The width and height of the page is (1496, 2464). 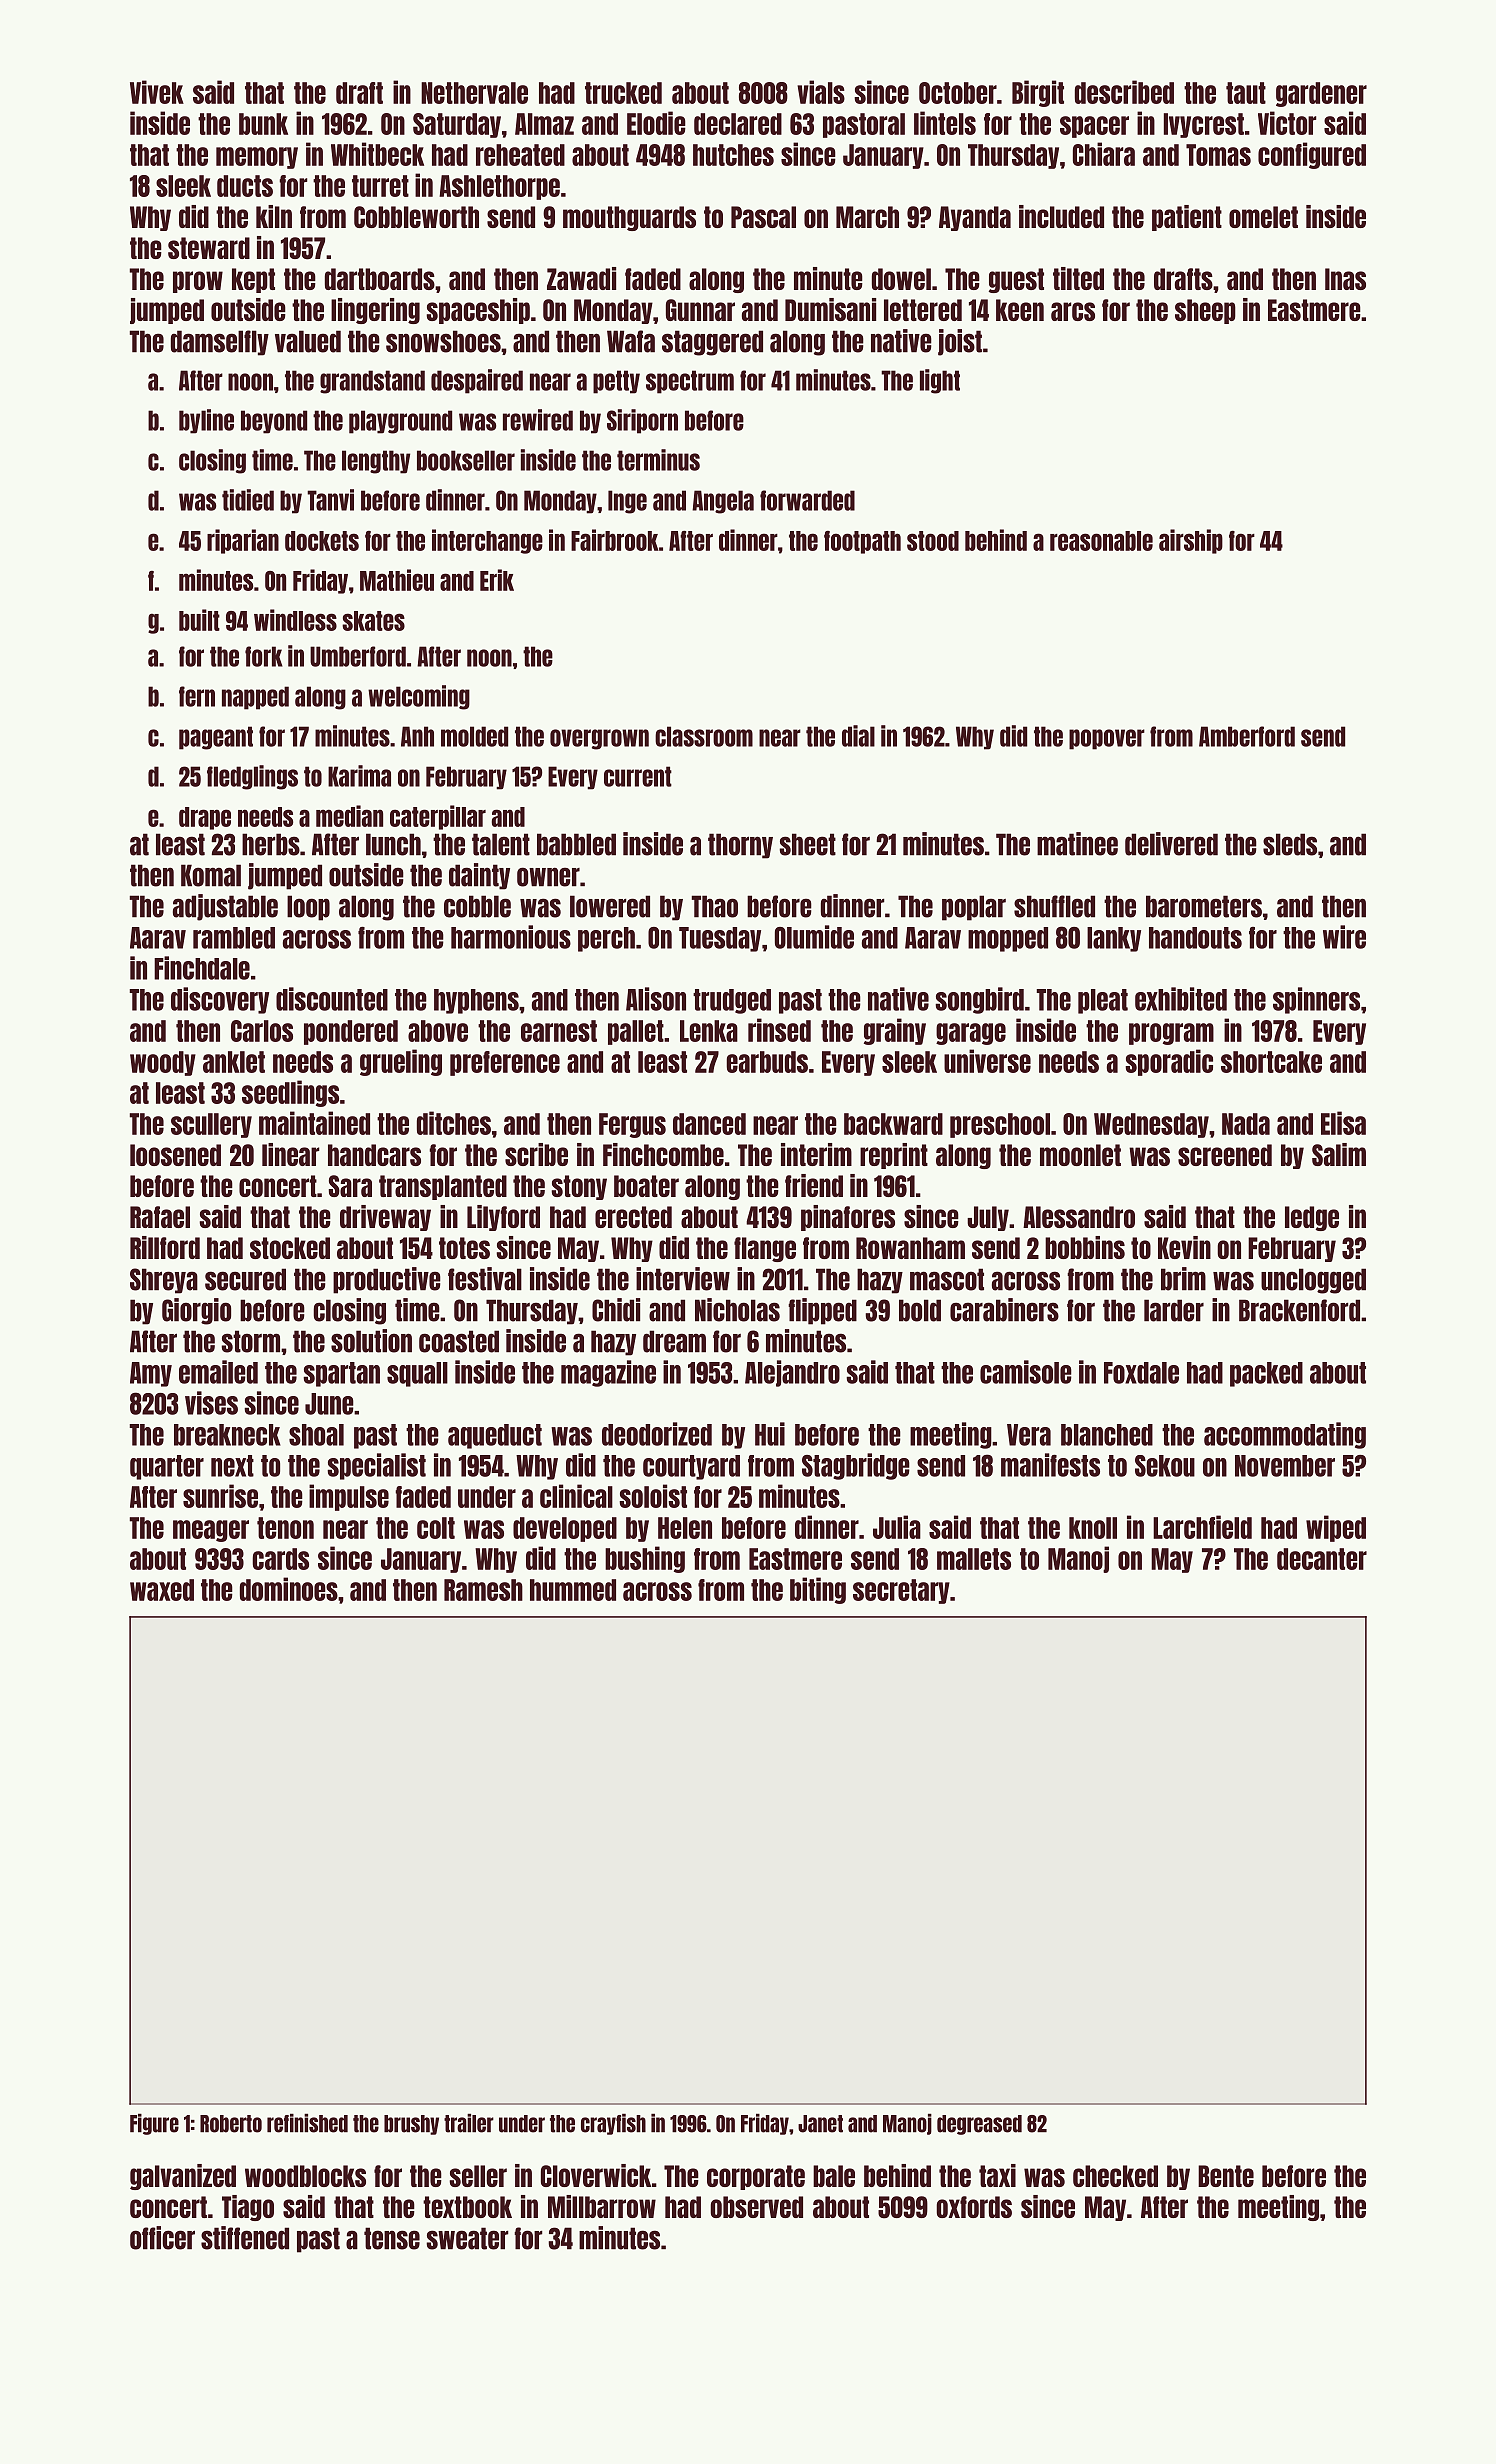 I want to click on declared, so click(x=738, y=124).
